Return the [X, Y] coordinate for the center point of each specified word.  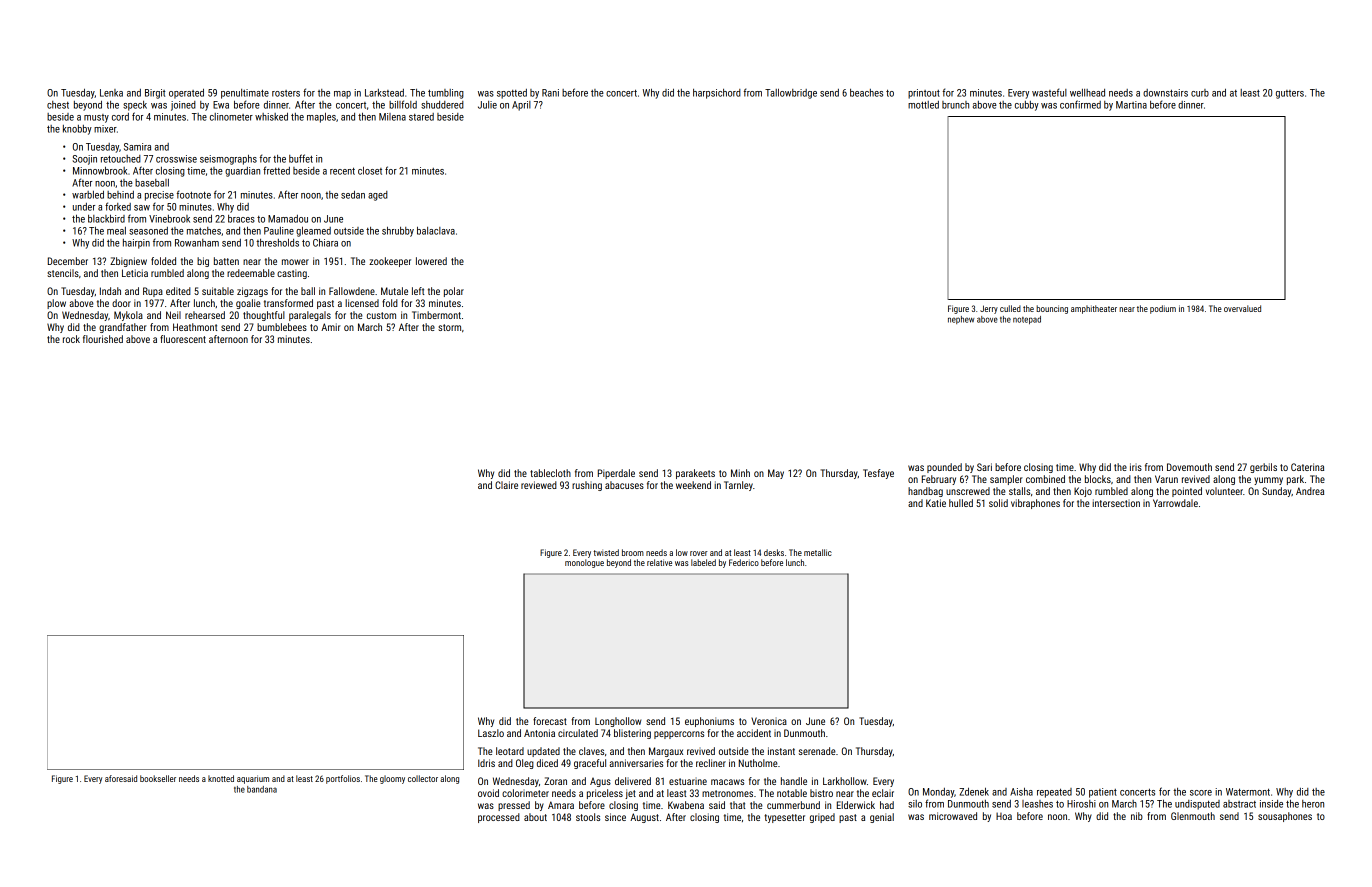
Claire [506, 485]
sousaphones [1285, 817]
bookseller [158, 778]
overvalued [1242, 308]
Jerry [989, 309]
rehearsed [205, 315]
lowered [431, 261]
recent [342, 171]
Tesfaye [878, 474]
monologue [584, 563]
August [644, 818]
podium [1163, 309]
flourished [103, 339]
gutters [1290, 94]
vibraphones [1035, 504]
